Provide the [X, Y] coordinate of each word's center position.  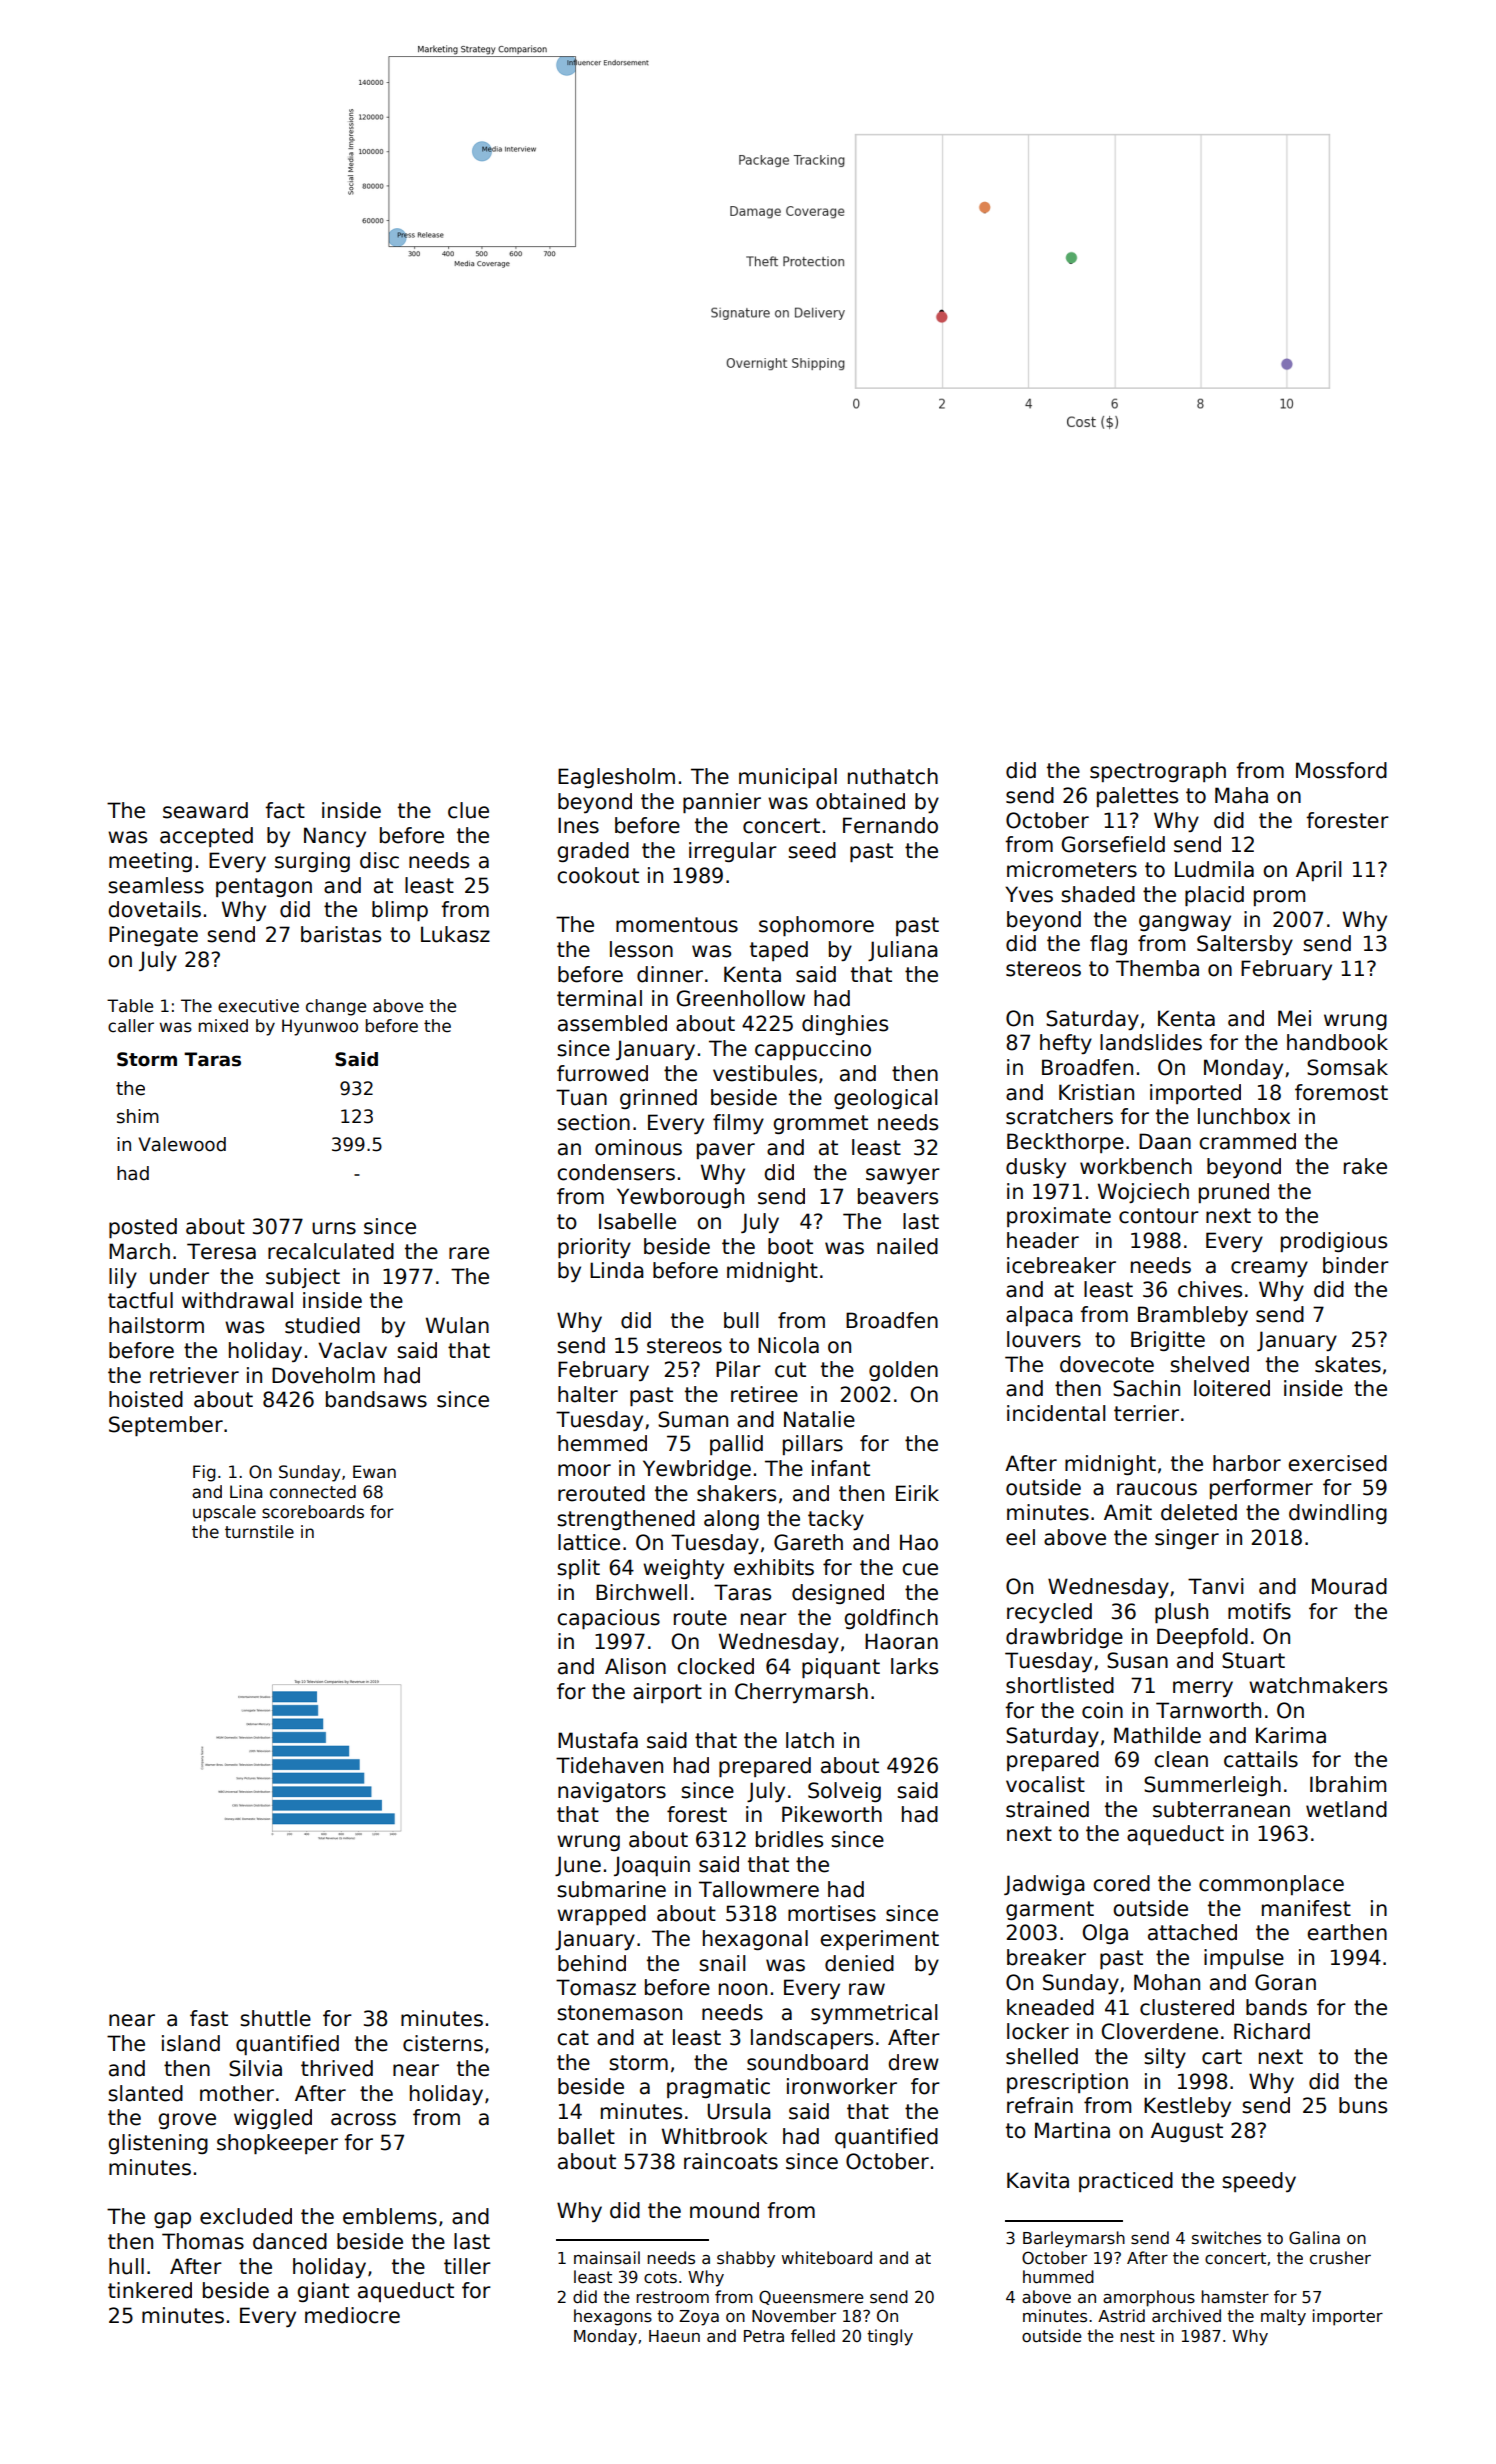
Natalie [819, 1419]
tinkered [150, 2290]
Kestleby [1187, 2107]
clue [468, 810]
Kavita [1038, 2180]
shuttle [275, 2018]
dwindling [1338, 1514]
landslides [1151, 1042]
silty [1165, 2058]
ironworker [842, 2086]
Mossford [1341, 770]
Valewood [182, 1144]
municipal [788, 778]
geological [886, 1099]
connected [313, 1492]
